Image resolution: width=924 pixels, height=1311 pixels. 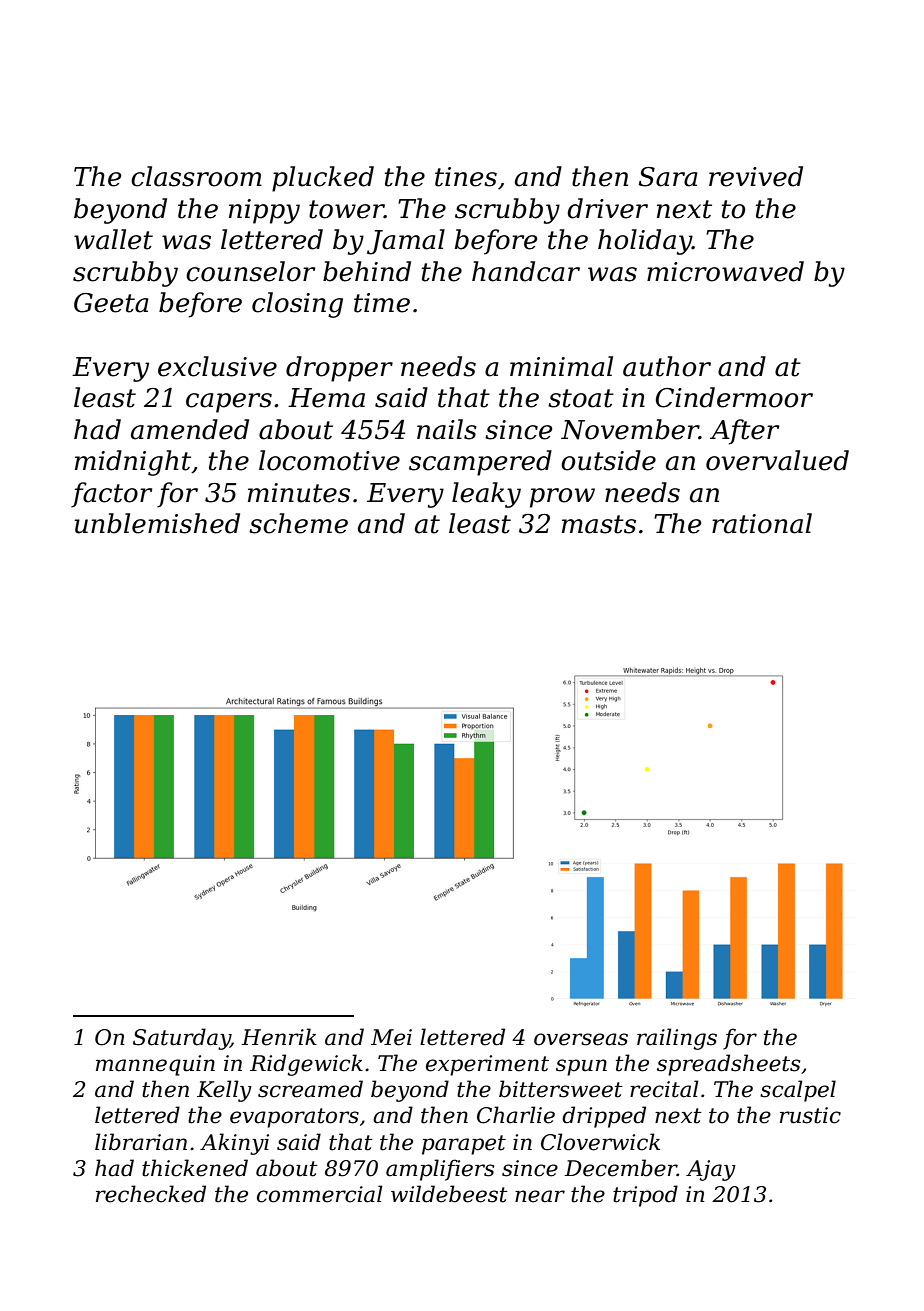 I want to click on Geeta, so click(x=111, y=303).
